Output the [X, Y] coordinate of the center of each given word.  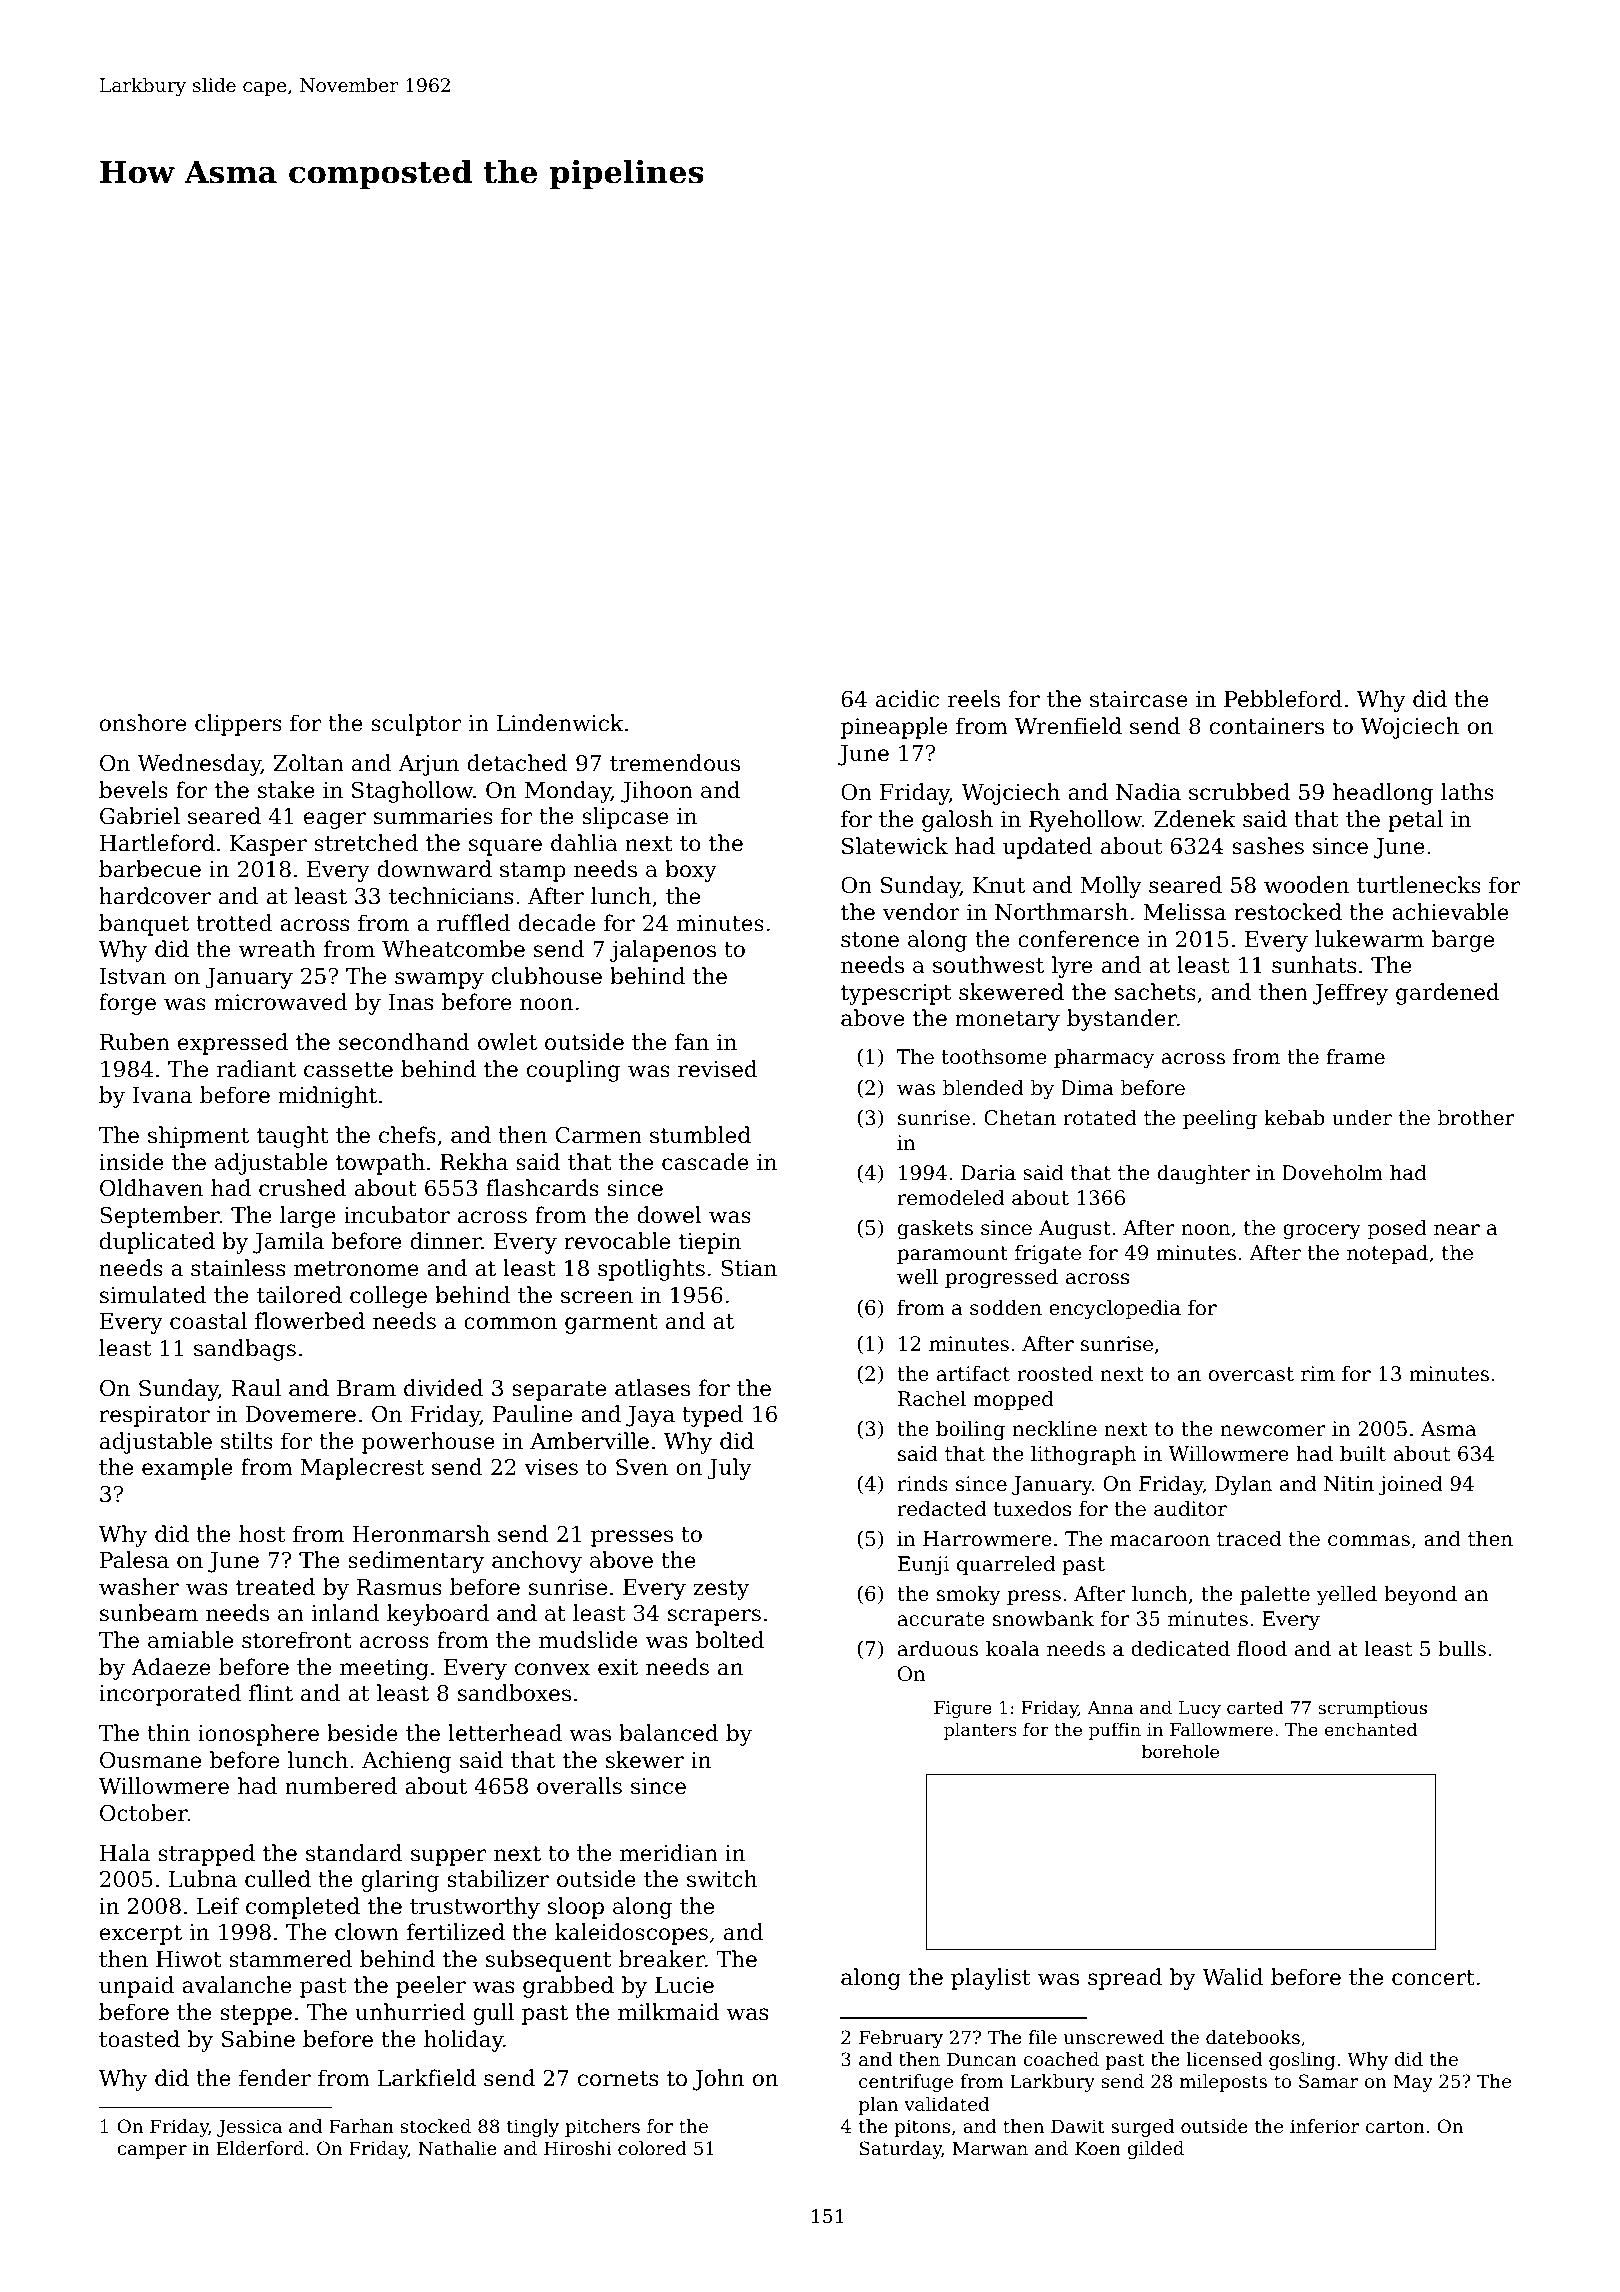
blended [983, 1088]
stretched [366, 843]
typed [712, 1416]
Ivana [162, 1095]
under [1362, 1118]
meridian [669, 1853]
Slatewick [895, 846]
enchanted [1371, 1729]
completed [303, 1908]
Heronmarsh [421, 1534]
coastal [208, 1321]
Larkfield [427, 2078]
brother [1476, 1118]
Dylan [1243, 1486]
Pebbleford [1283, 699]
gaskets [935, 1230]
